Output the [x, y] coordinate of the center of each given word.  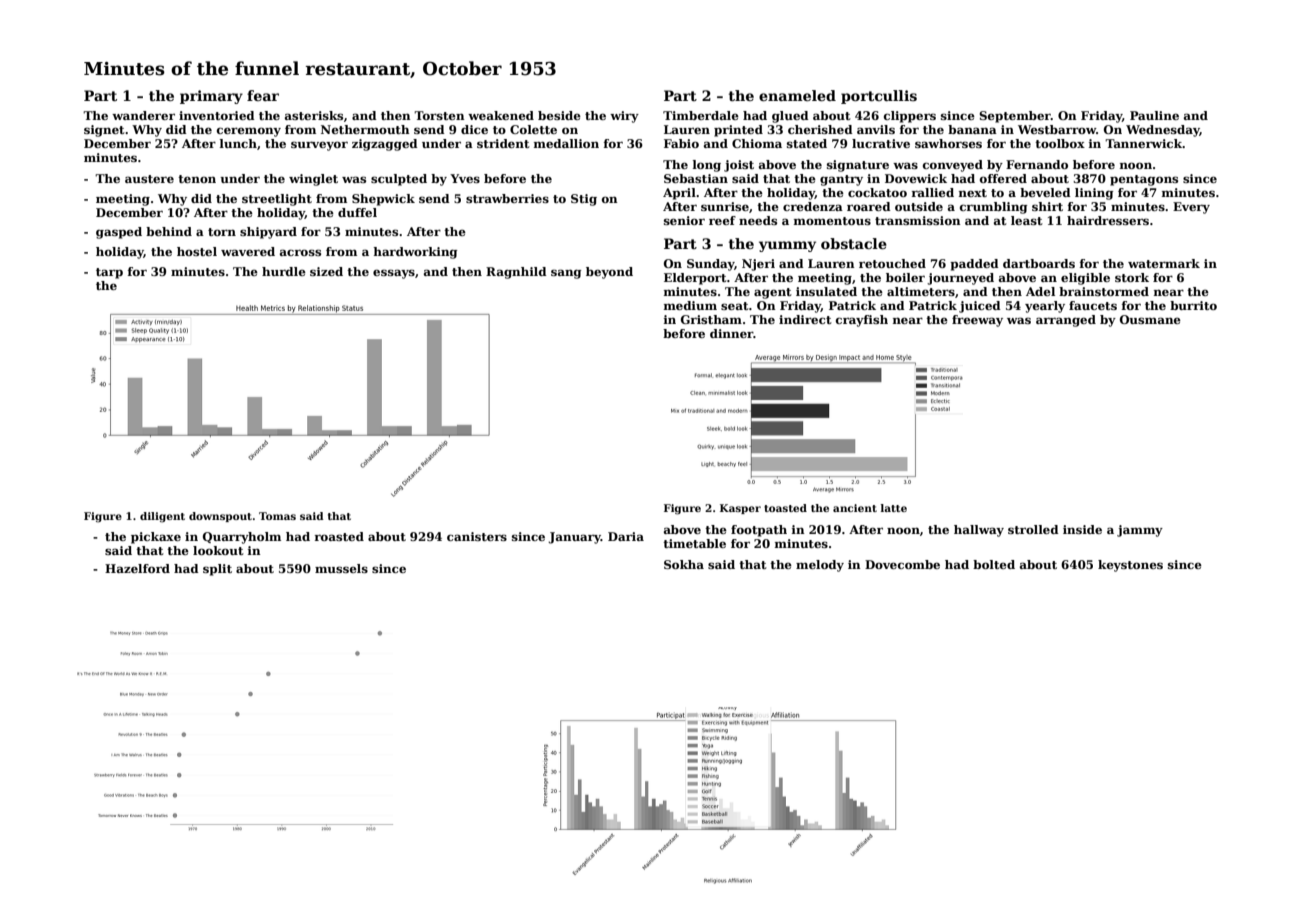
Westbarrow [1057, 129]
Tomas [277, 516]
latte [894, 508]
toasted [785, 508]
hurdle [284, 271]
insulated [826, 291]
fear [263, 95]
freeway [977, 321]
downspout [220, 517]
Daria [626, 536]
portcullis [879, 97]
